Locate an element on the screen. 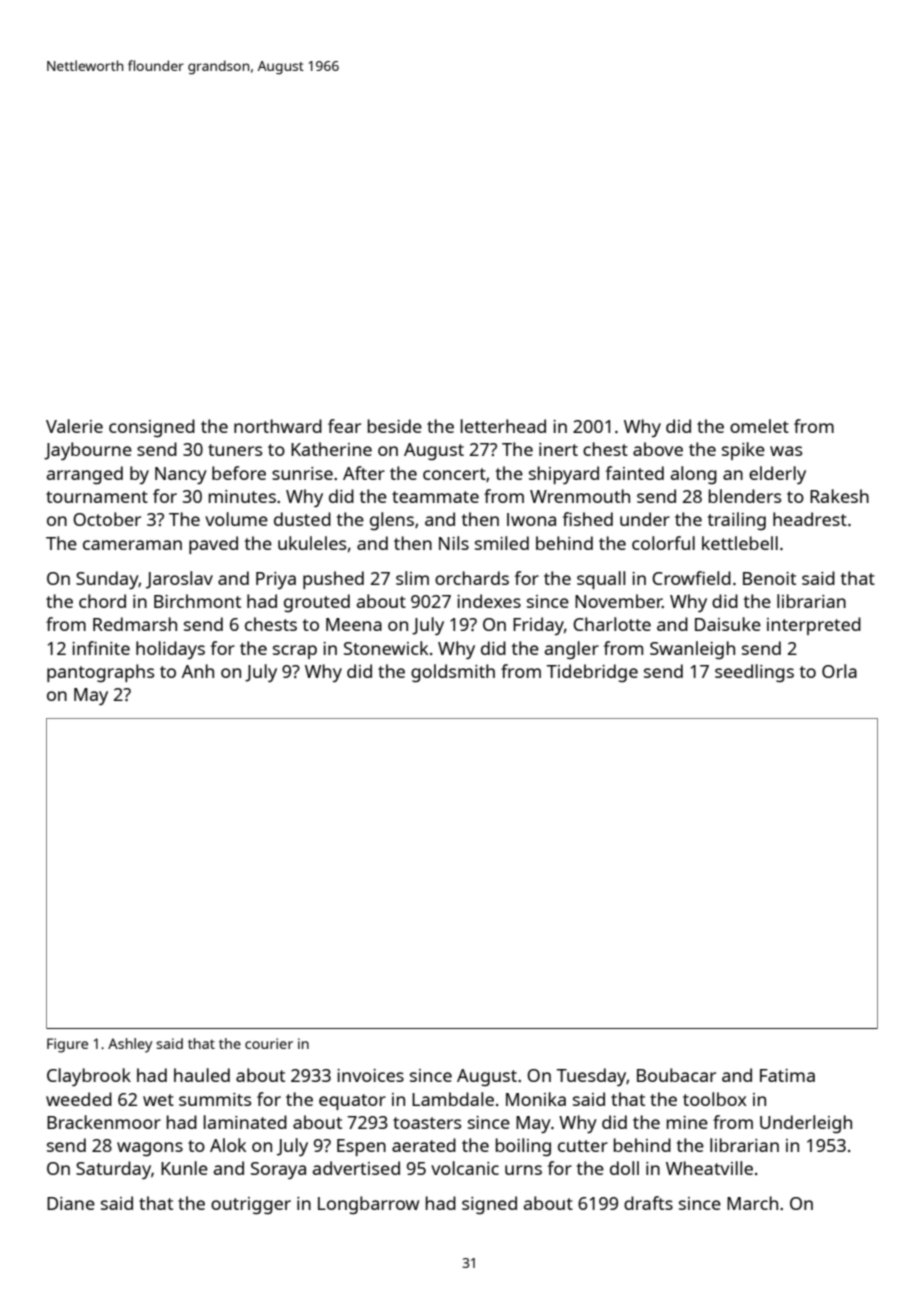  Boubacar is located at coordinates (676, 1075).
